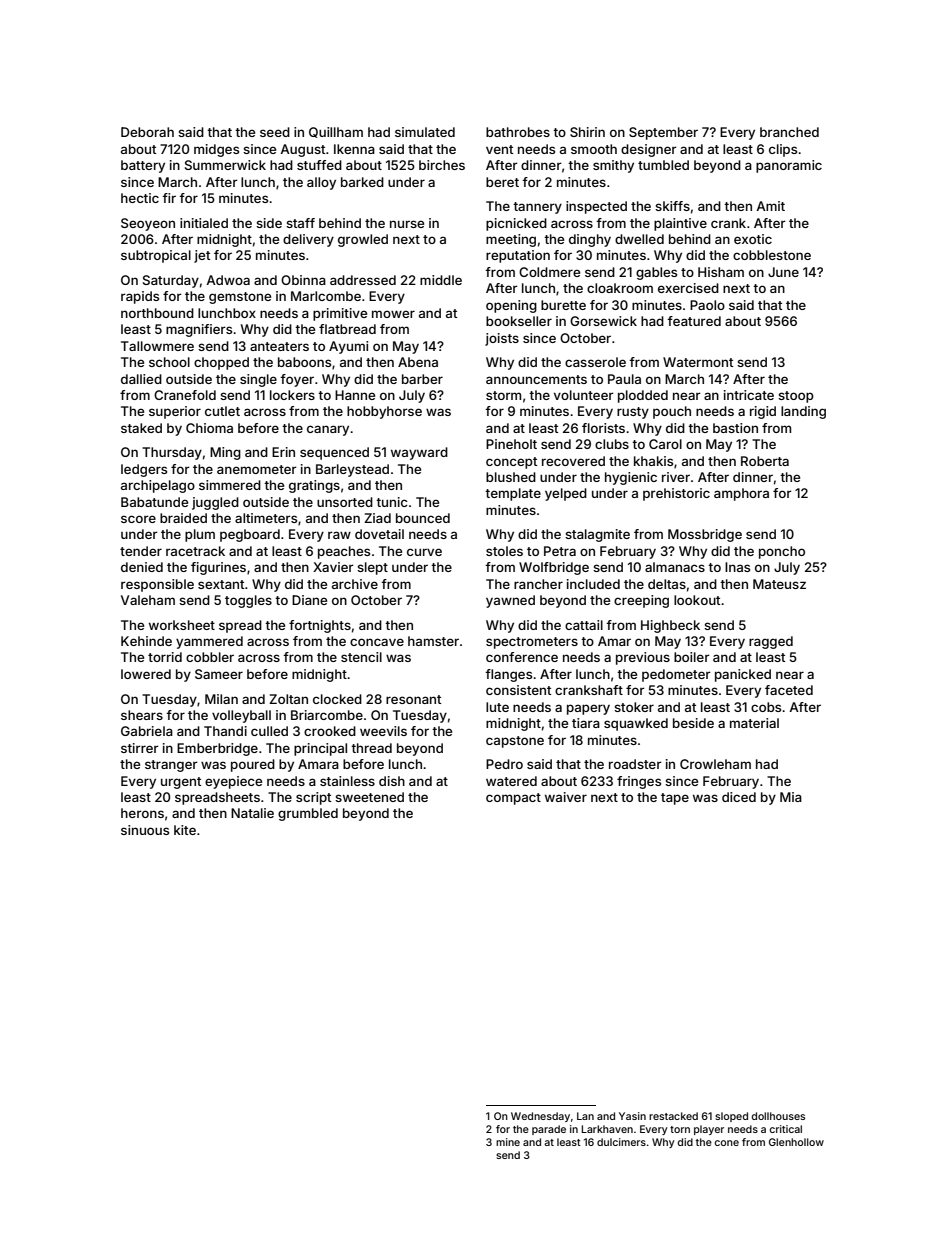 This document has width=952, height=1233. I want to click on tape, so click(675, 799).
